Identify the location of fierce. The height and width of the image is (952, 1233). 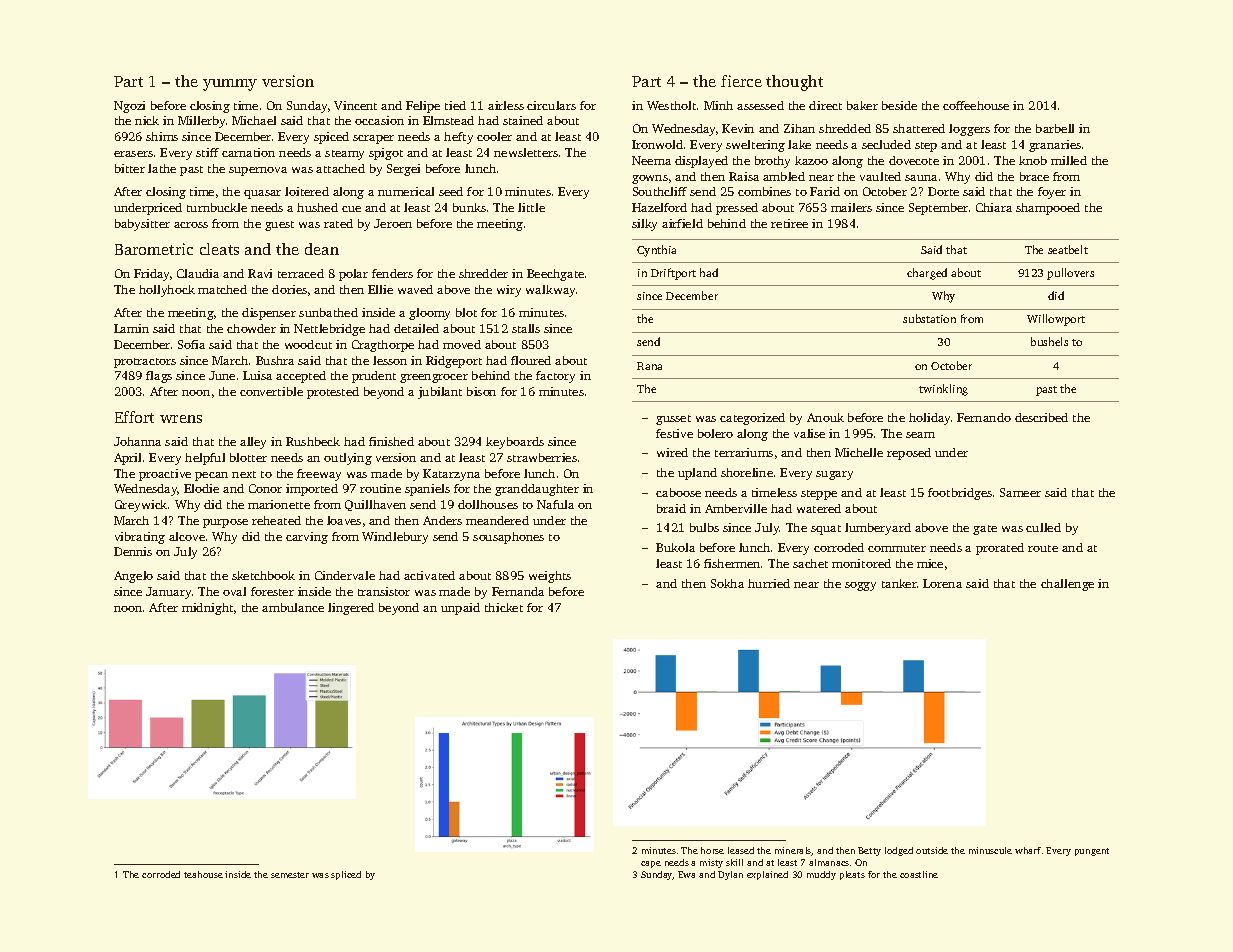
(741, 81).
